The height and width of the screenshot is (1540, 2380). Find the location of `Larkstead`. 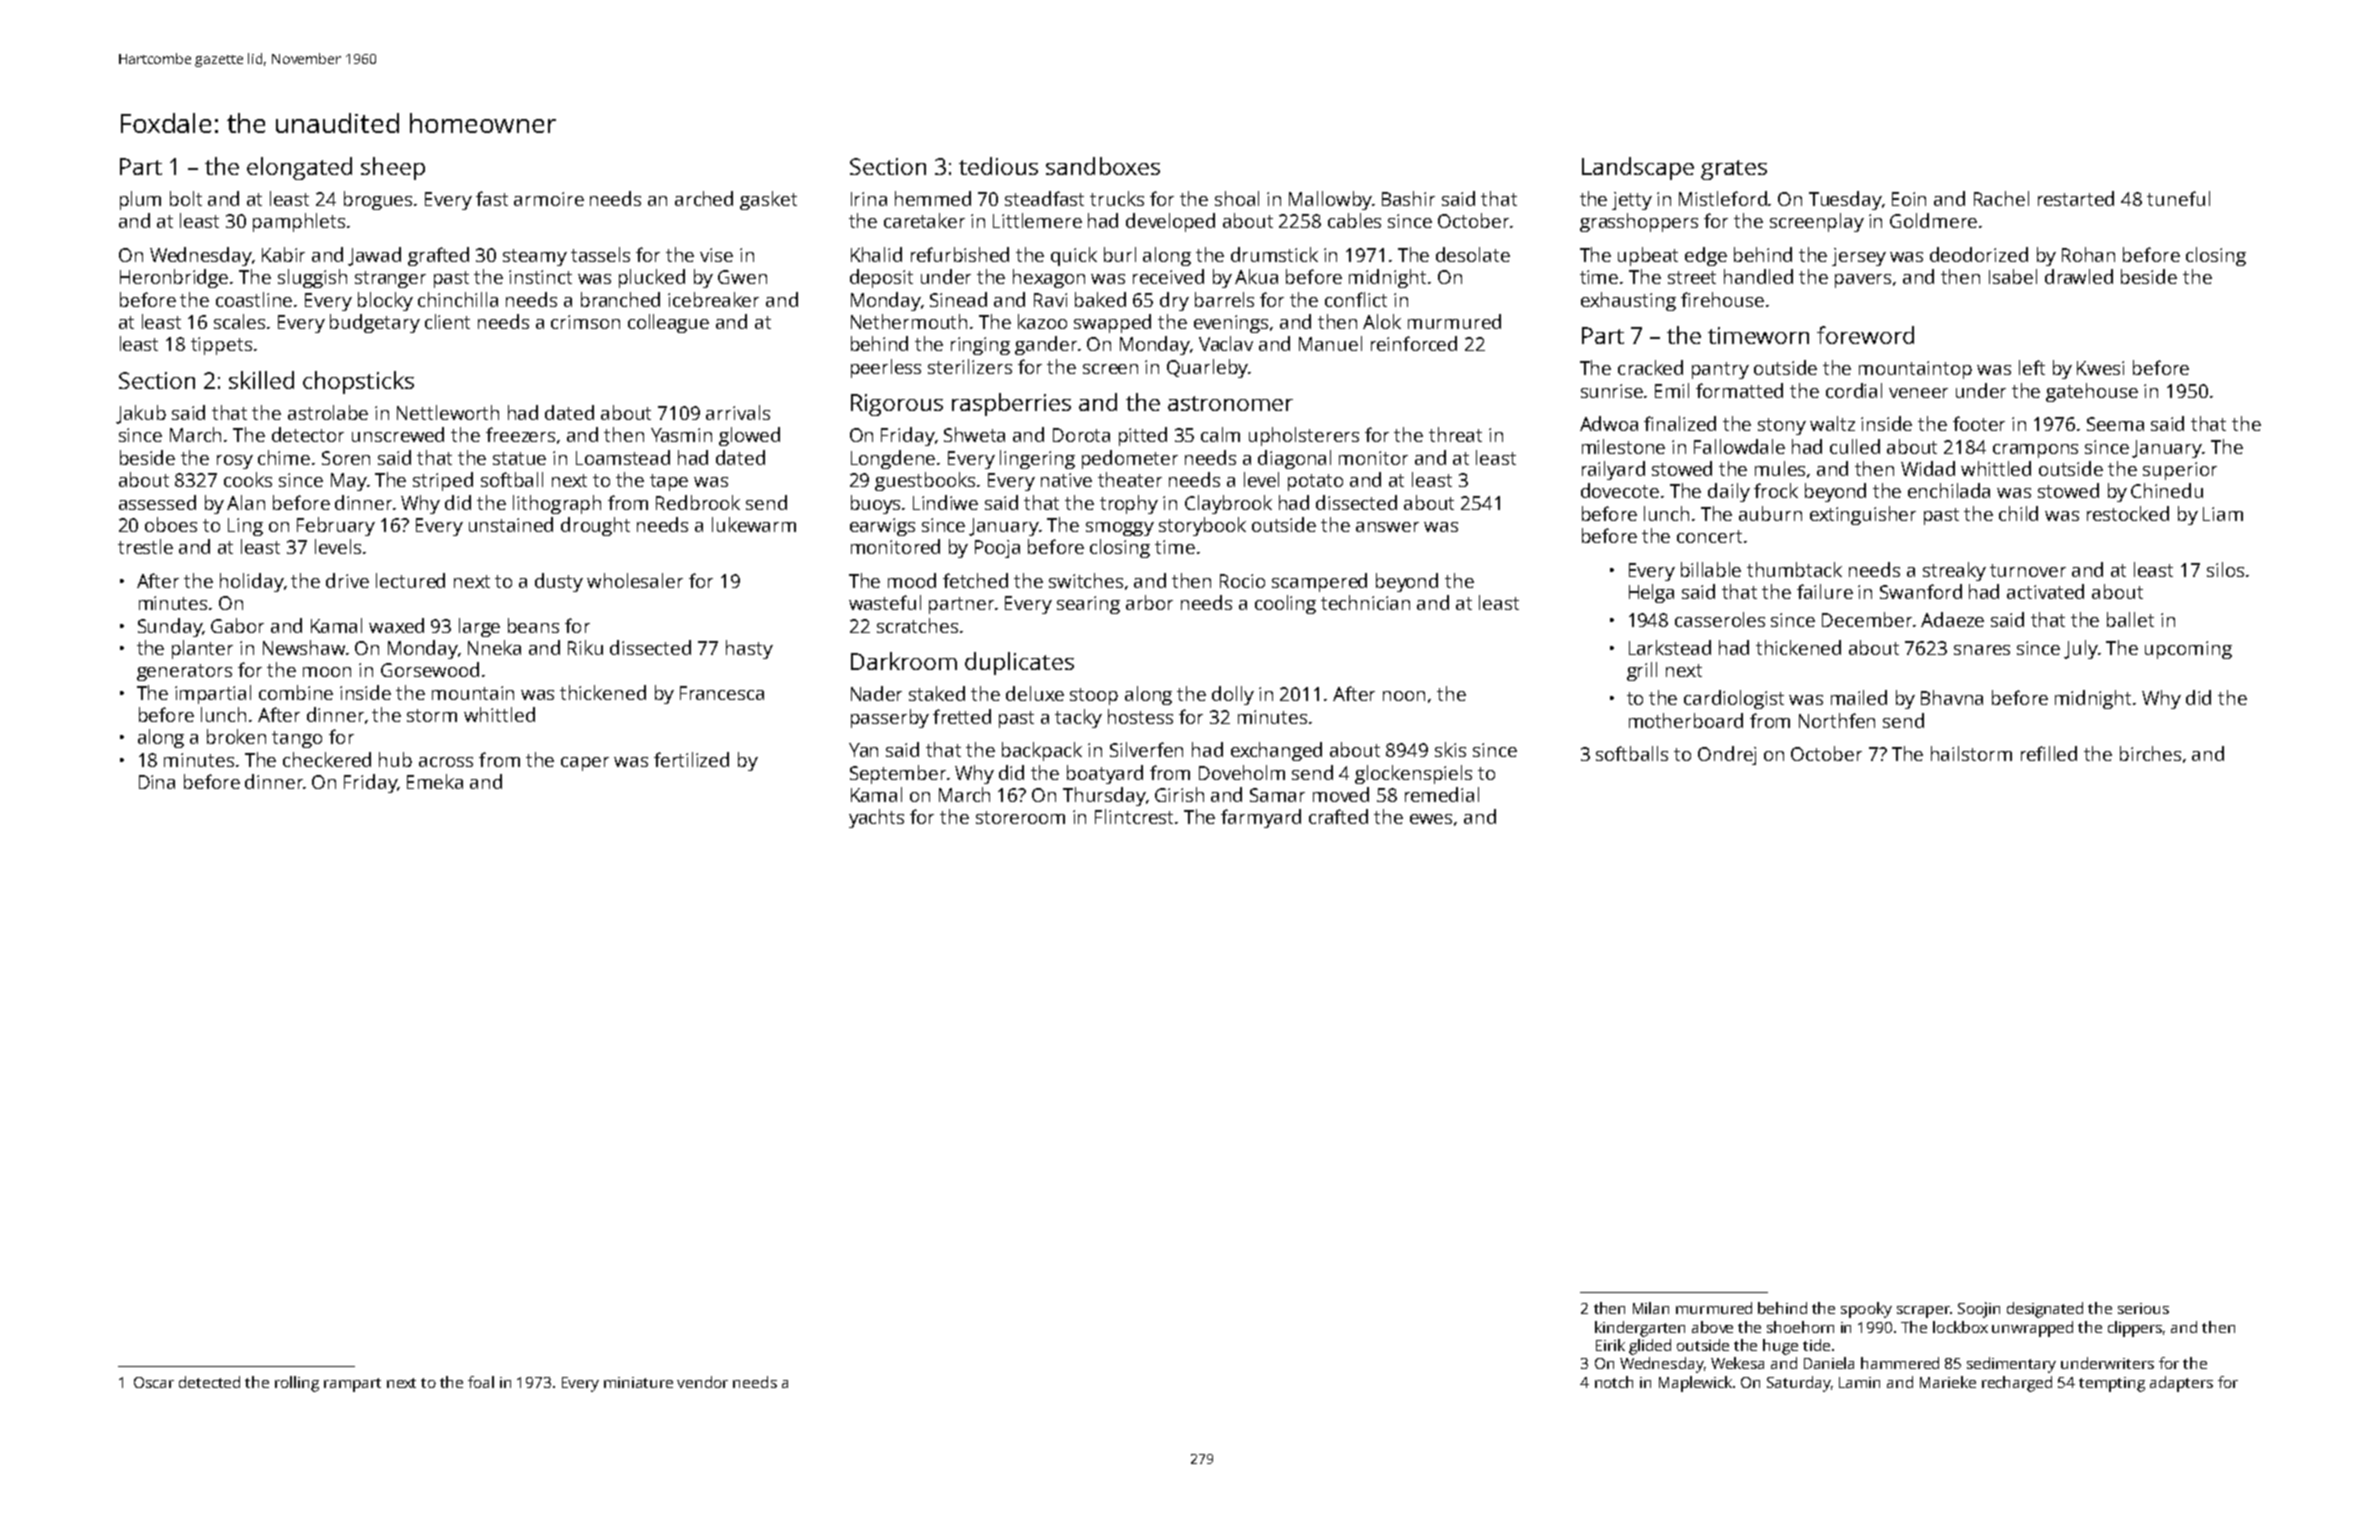

Larkstead is located at coordinates (1670, 647).
